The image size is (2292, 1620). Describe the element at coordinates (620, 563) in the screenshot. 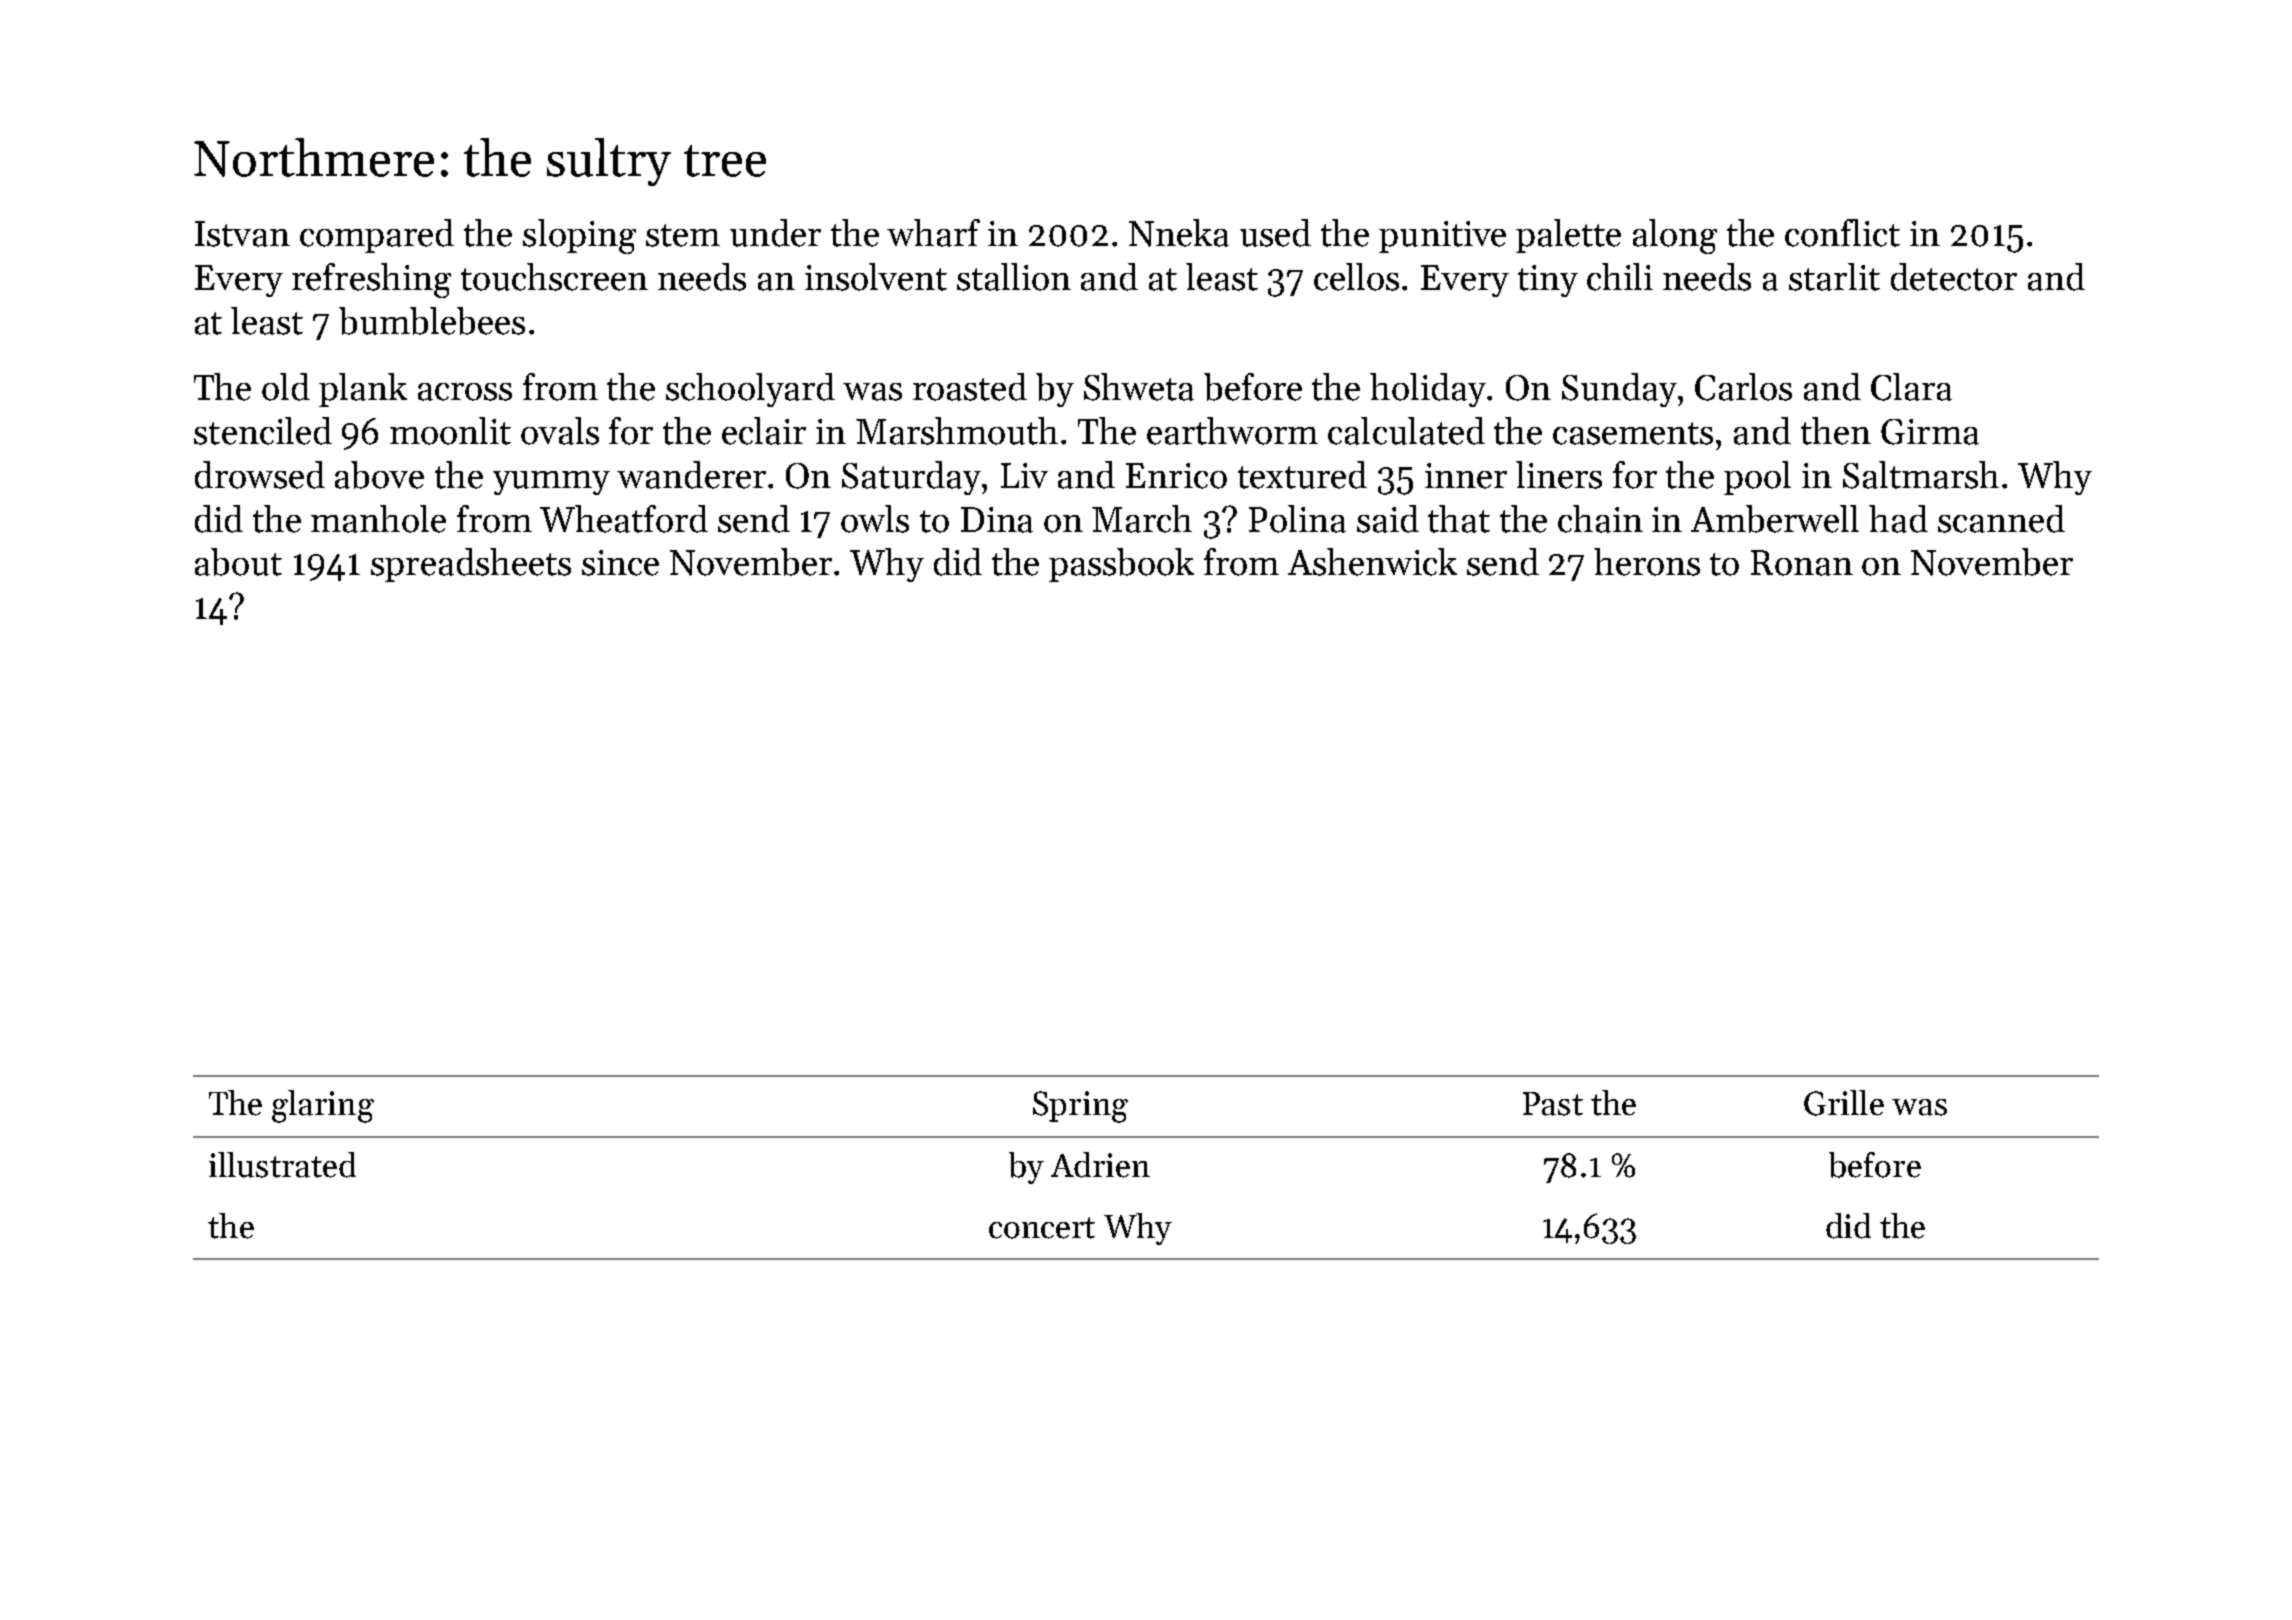

I see `since` at that location.
